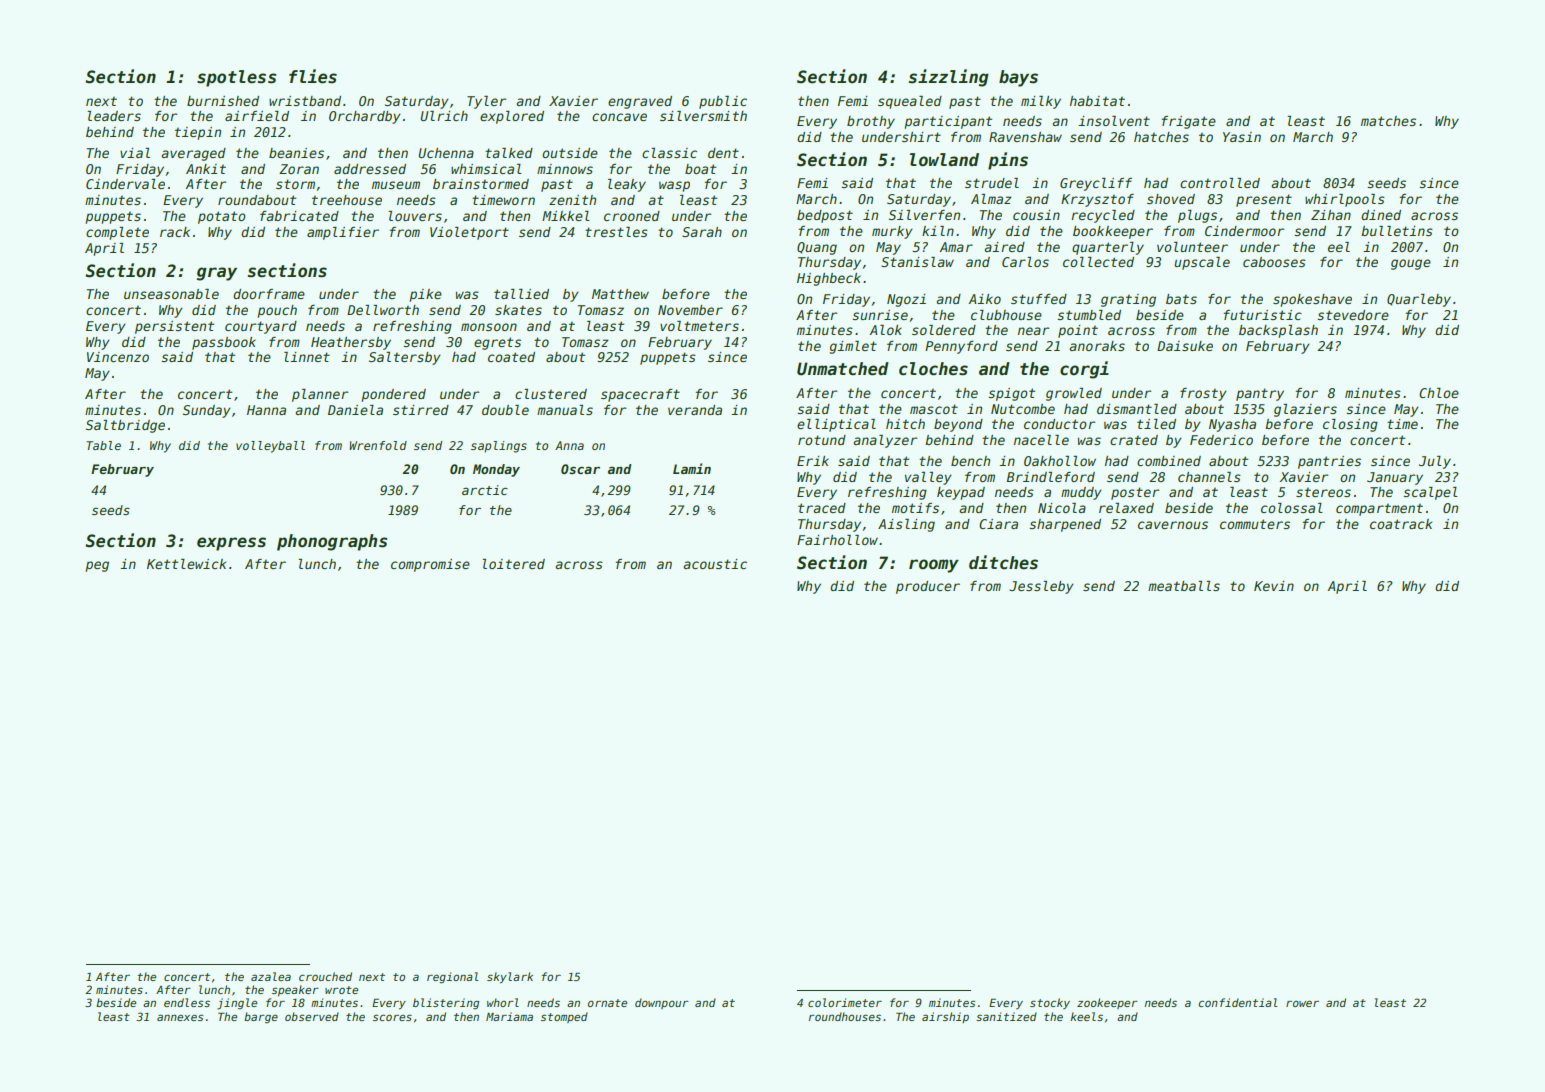  I want to click on compromise, so click(430, 565).
